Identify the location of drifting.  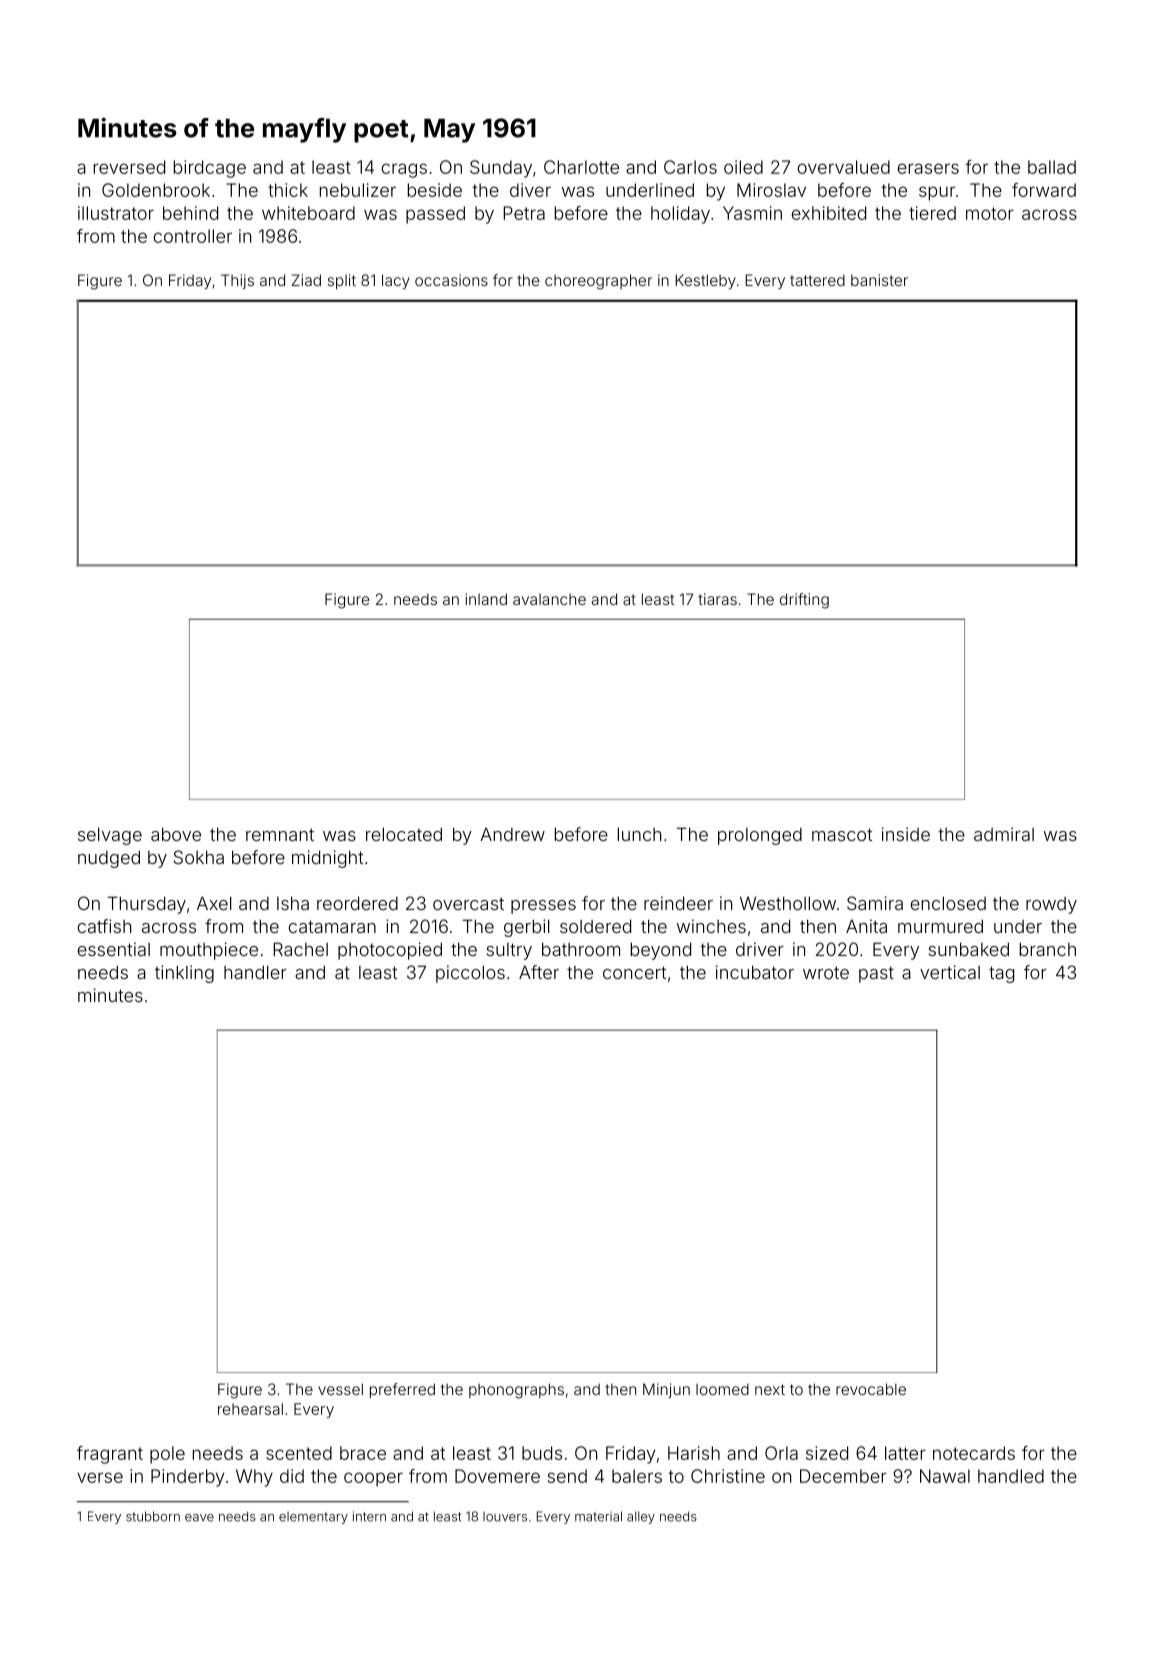
(804, 601).
